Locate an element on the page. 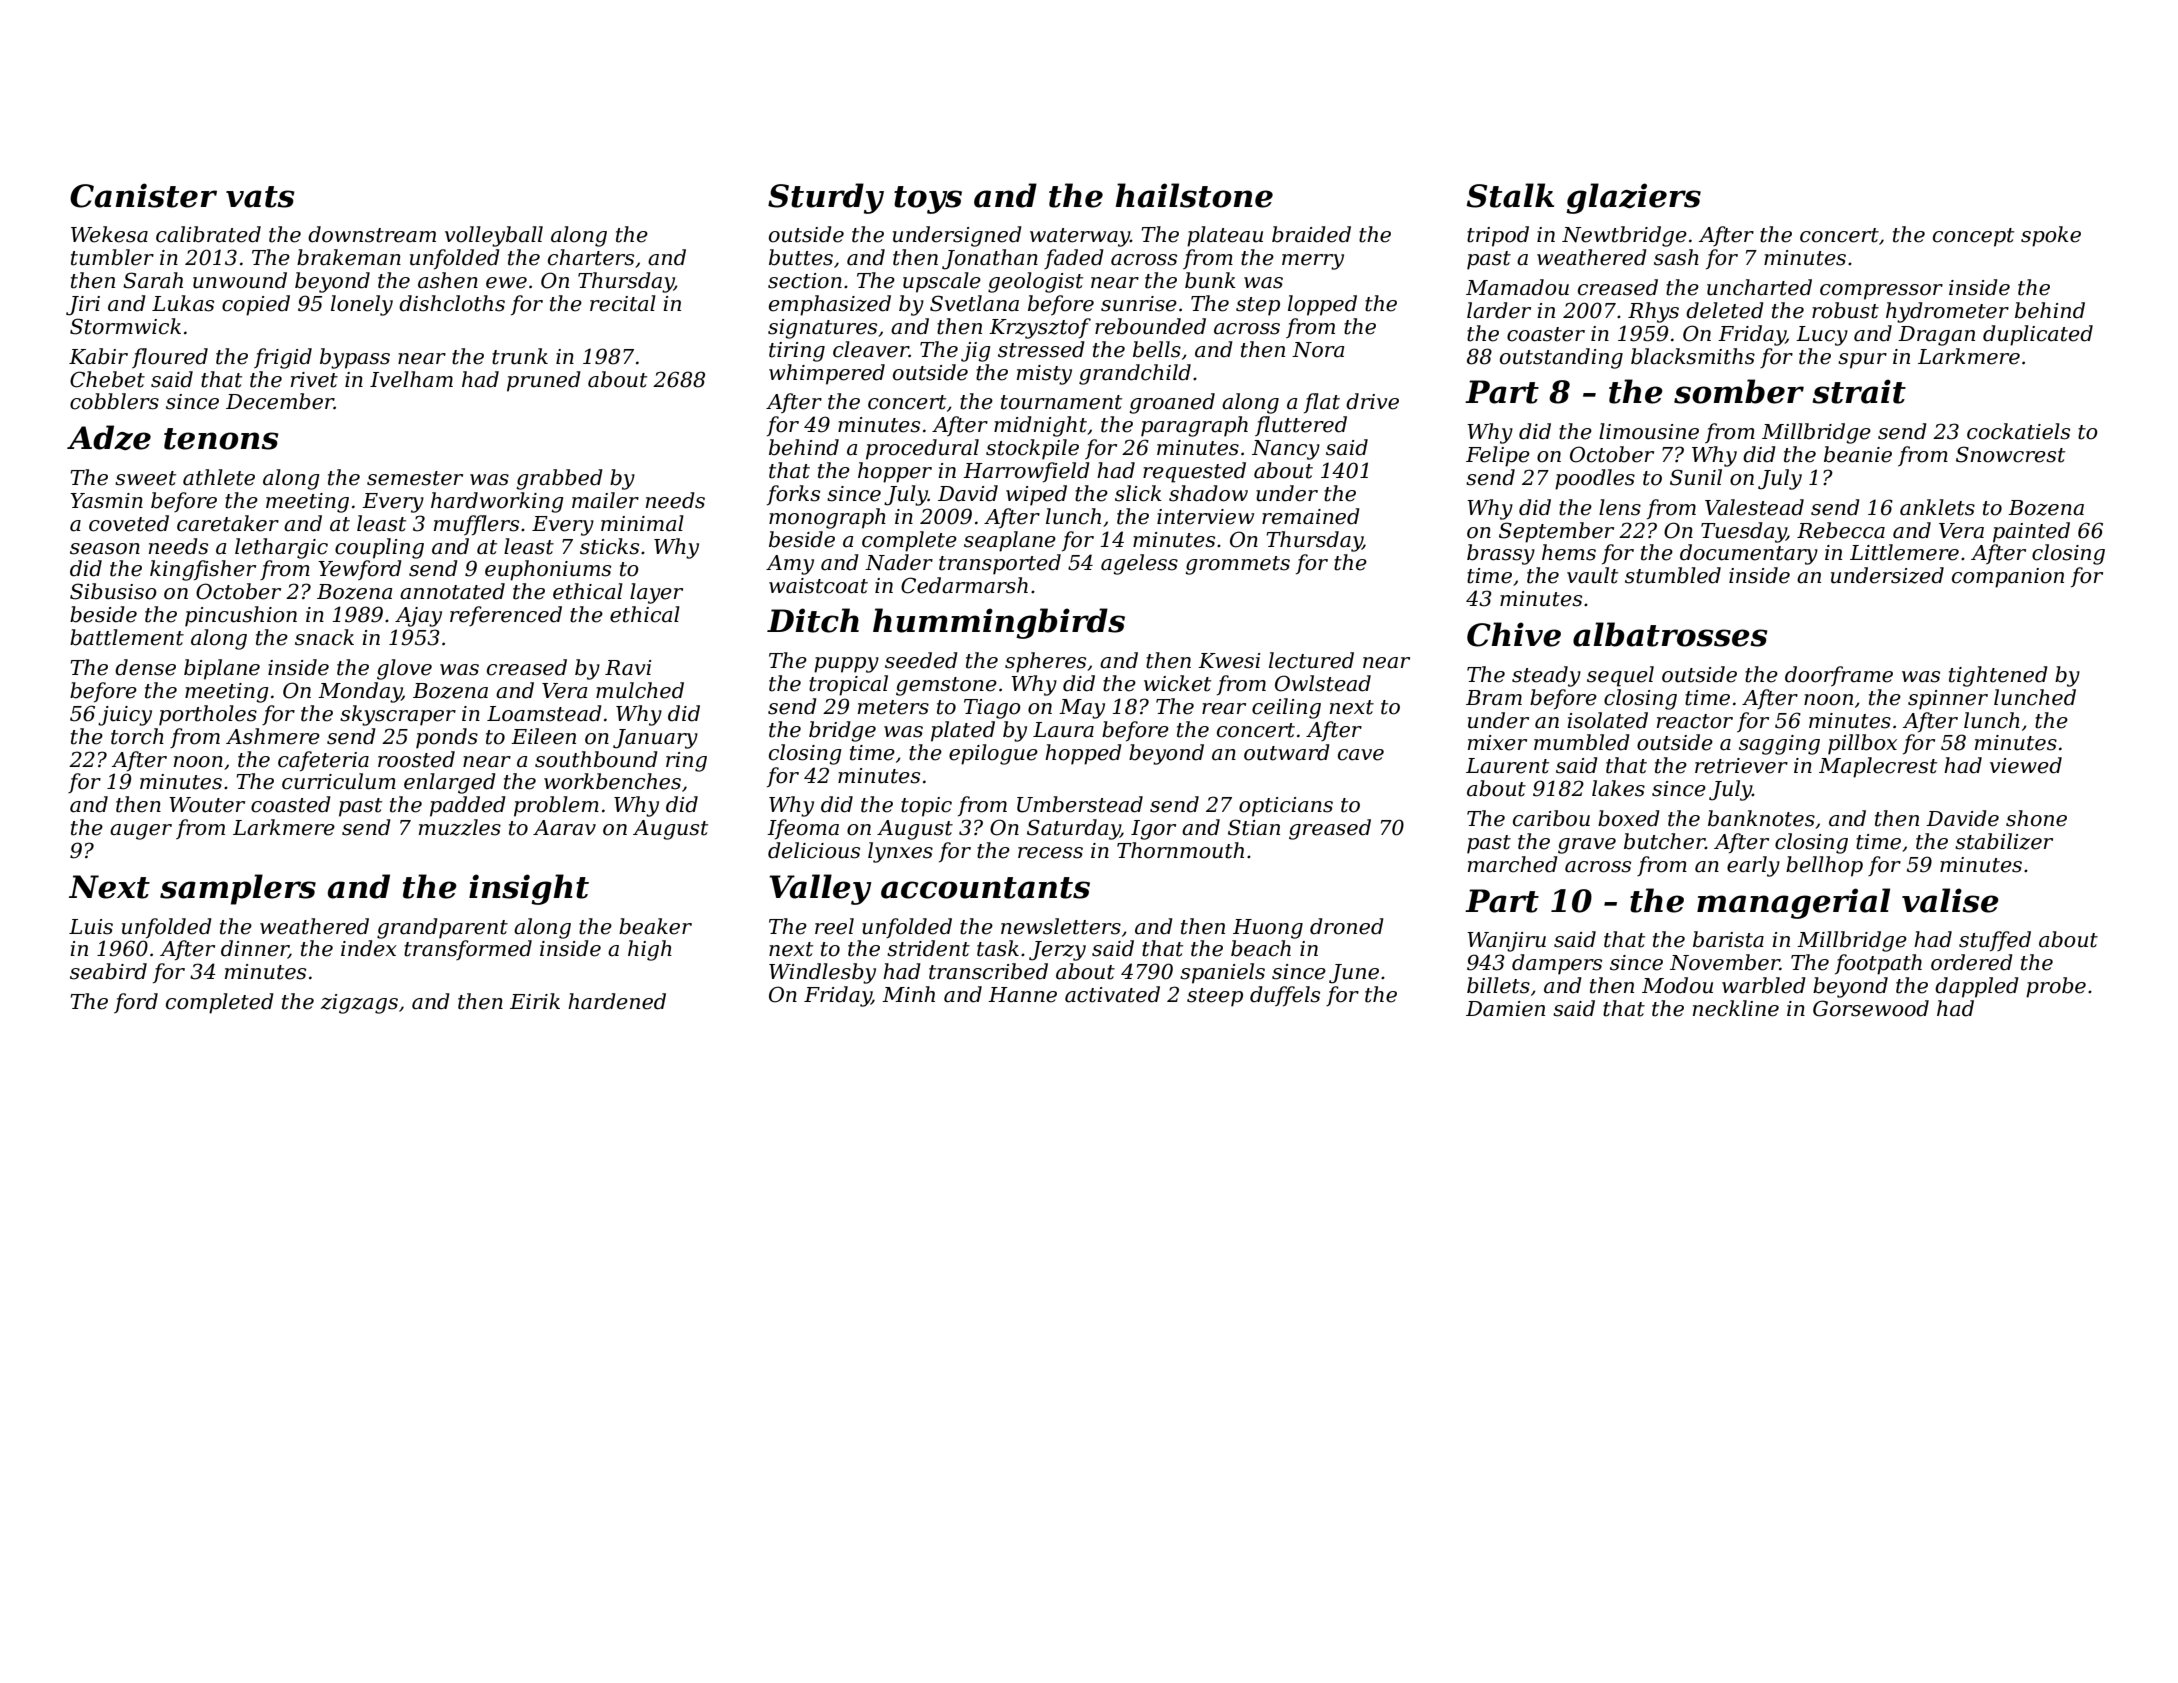 This image has height=1683, width=2178. toys is located at coordinates (928, 200).
